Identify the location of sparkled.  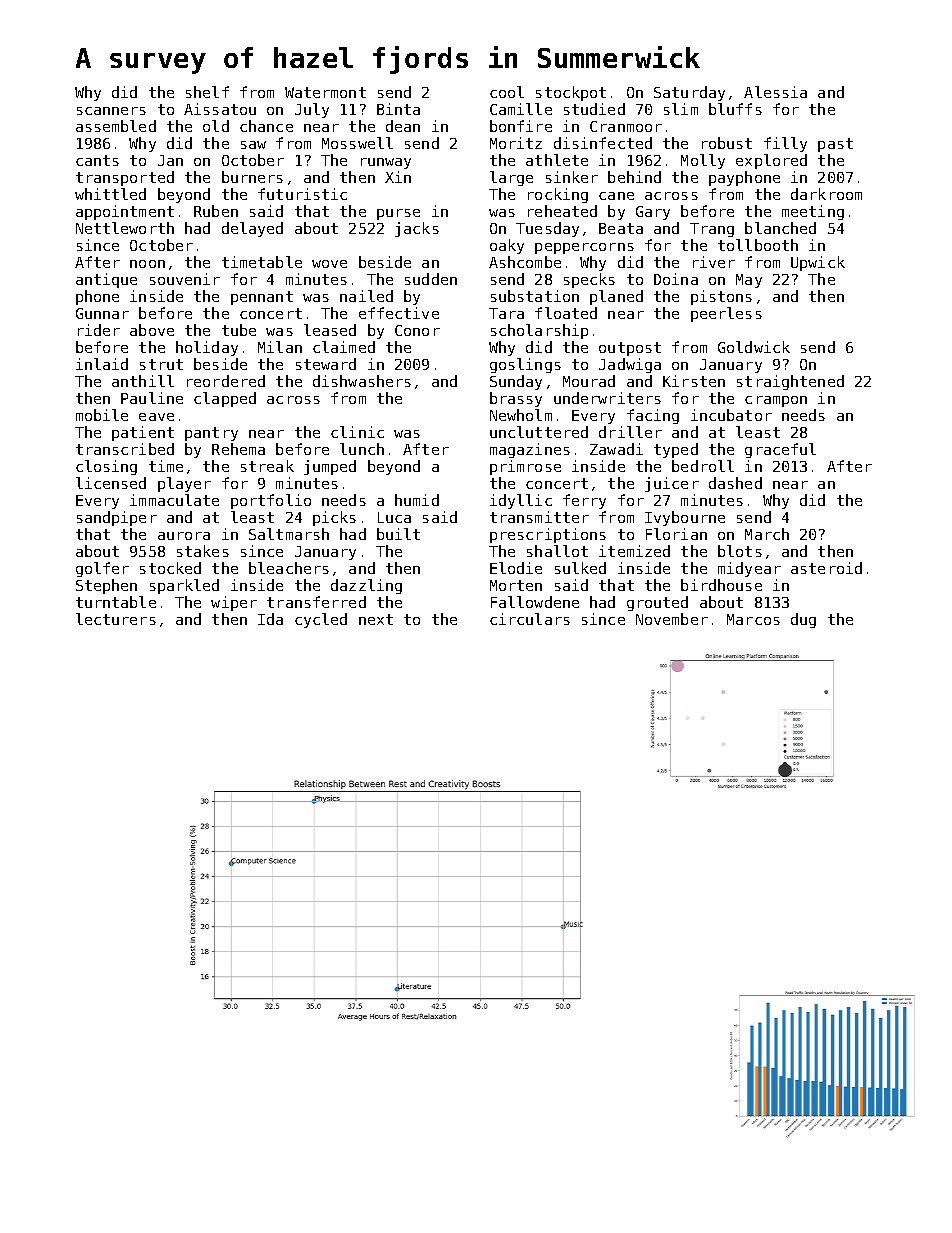
(184, 586).
